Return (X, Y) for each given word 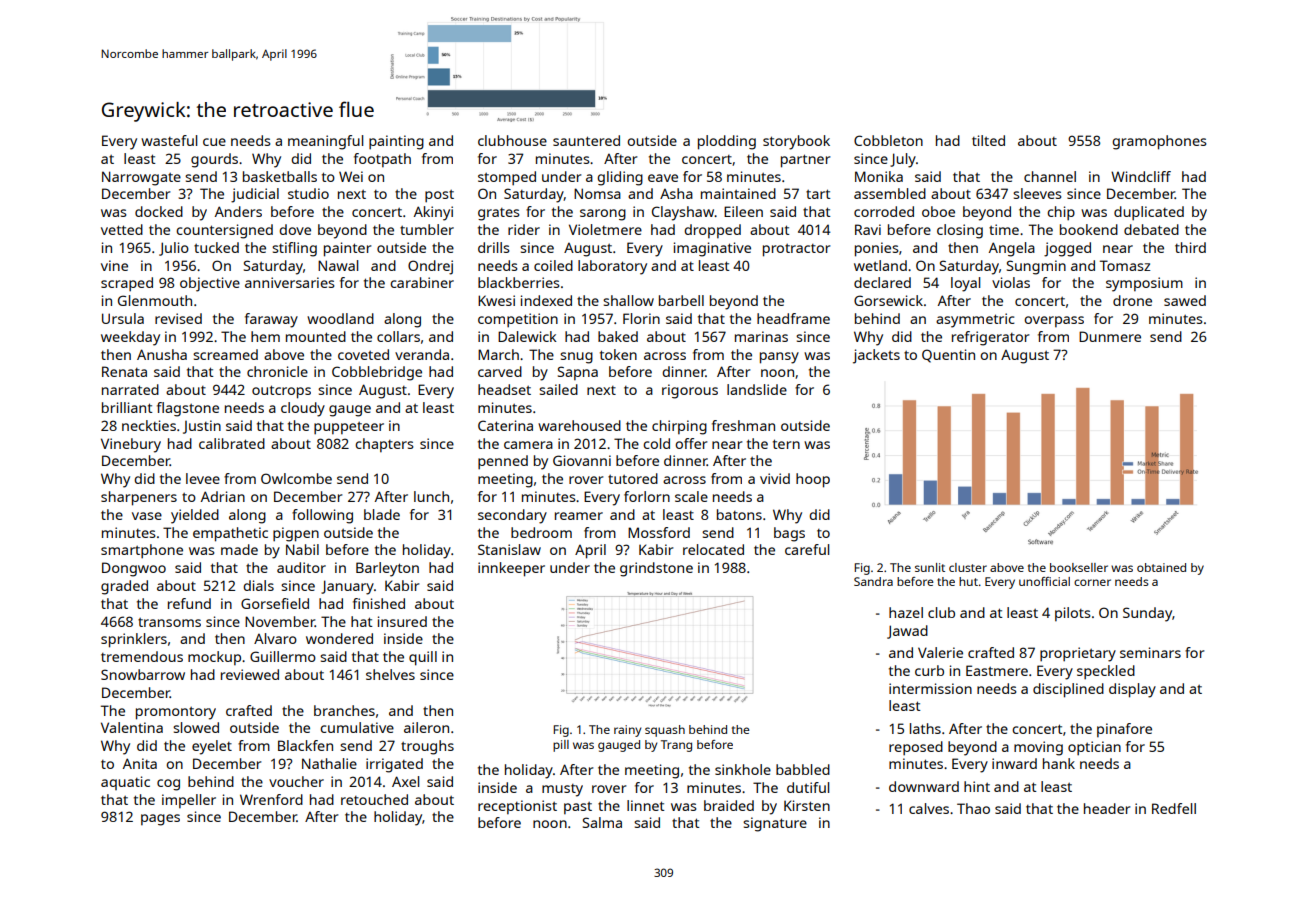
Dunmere (1110, 336)
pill (561, 746)
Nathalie (329, 763)
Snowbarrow (143, 674)
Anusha (162, 354)
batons (739, 514)
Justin (202, 427)
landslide (757, 389)
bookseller (1079, 567)
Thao (973, 808)
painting (396, 142)
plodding (727, 142)
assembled (890, 193)
